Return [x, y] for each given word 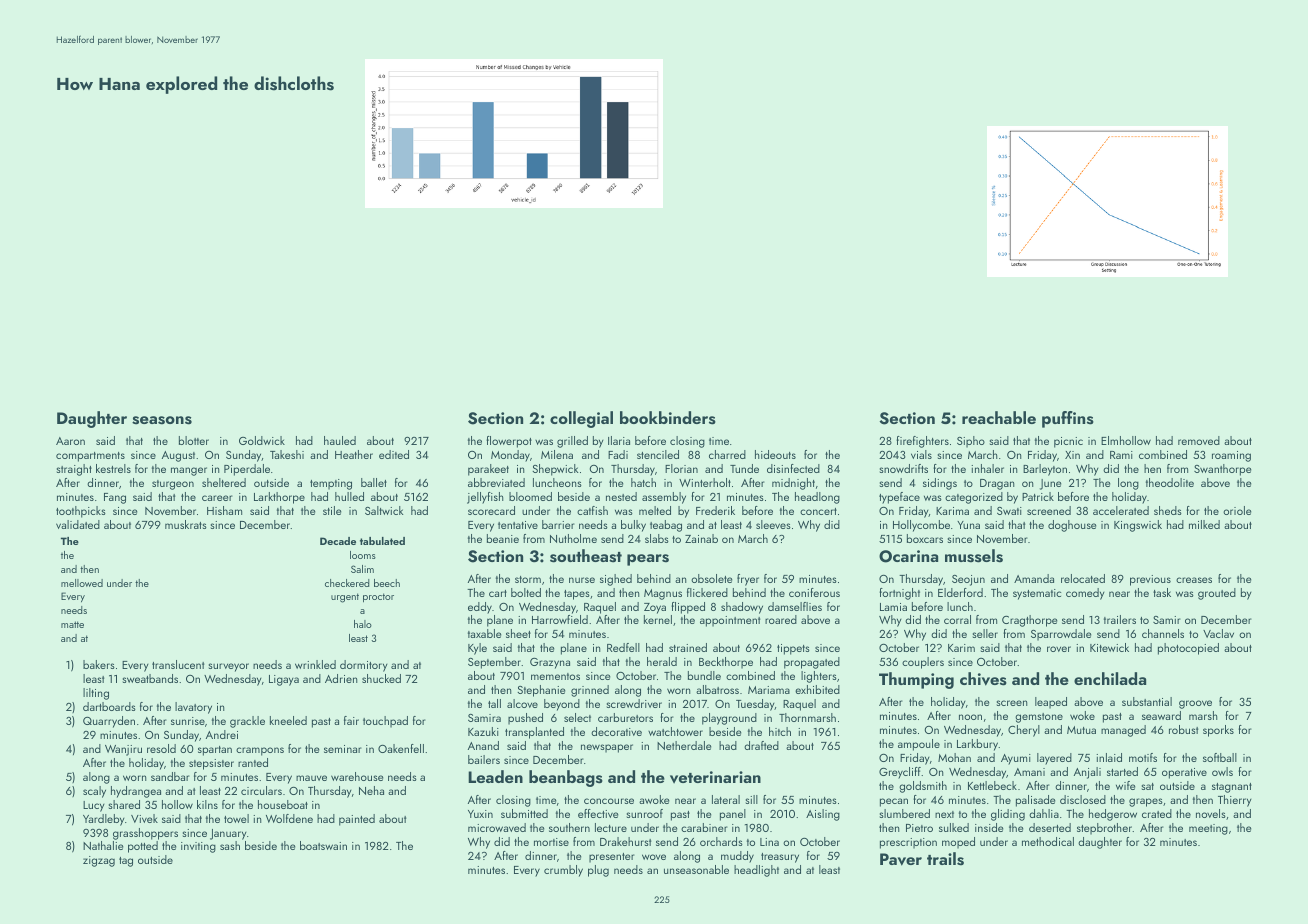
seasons [162, 420]
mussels [974, 556]
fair [351, 720]
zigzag [99, 861]
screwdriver [634, 703]
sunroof [645, 813]
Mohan [954, 757]
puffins [1068, 419]
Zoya [655, 608]
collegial [581, 419]
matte [72, 624]
